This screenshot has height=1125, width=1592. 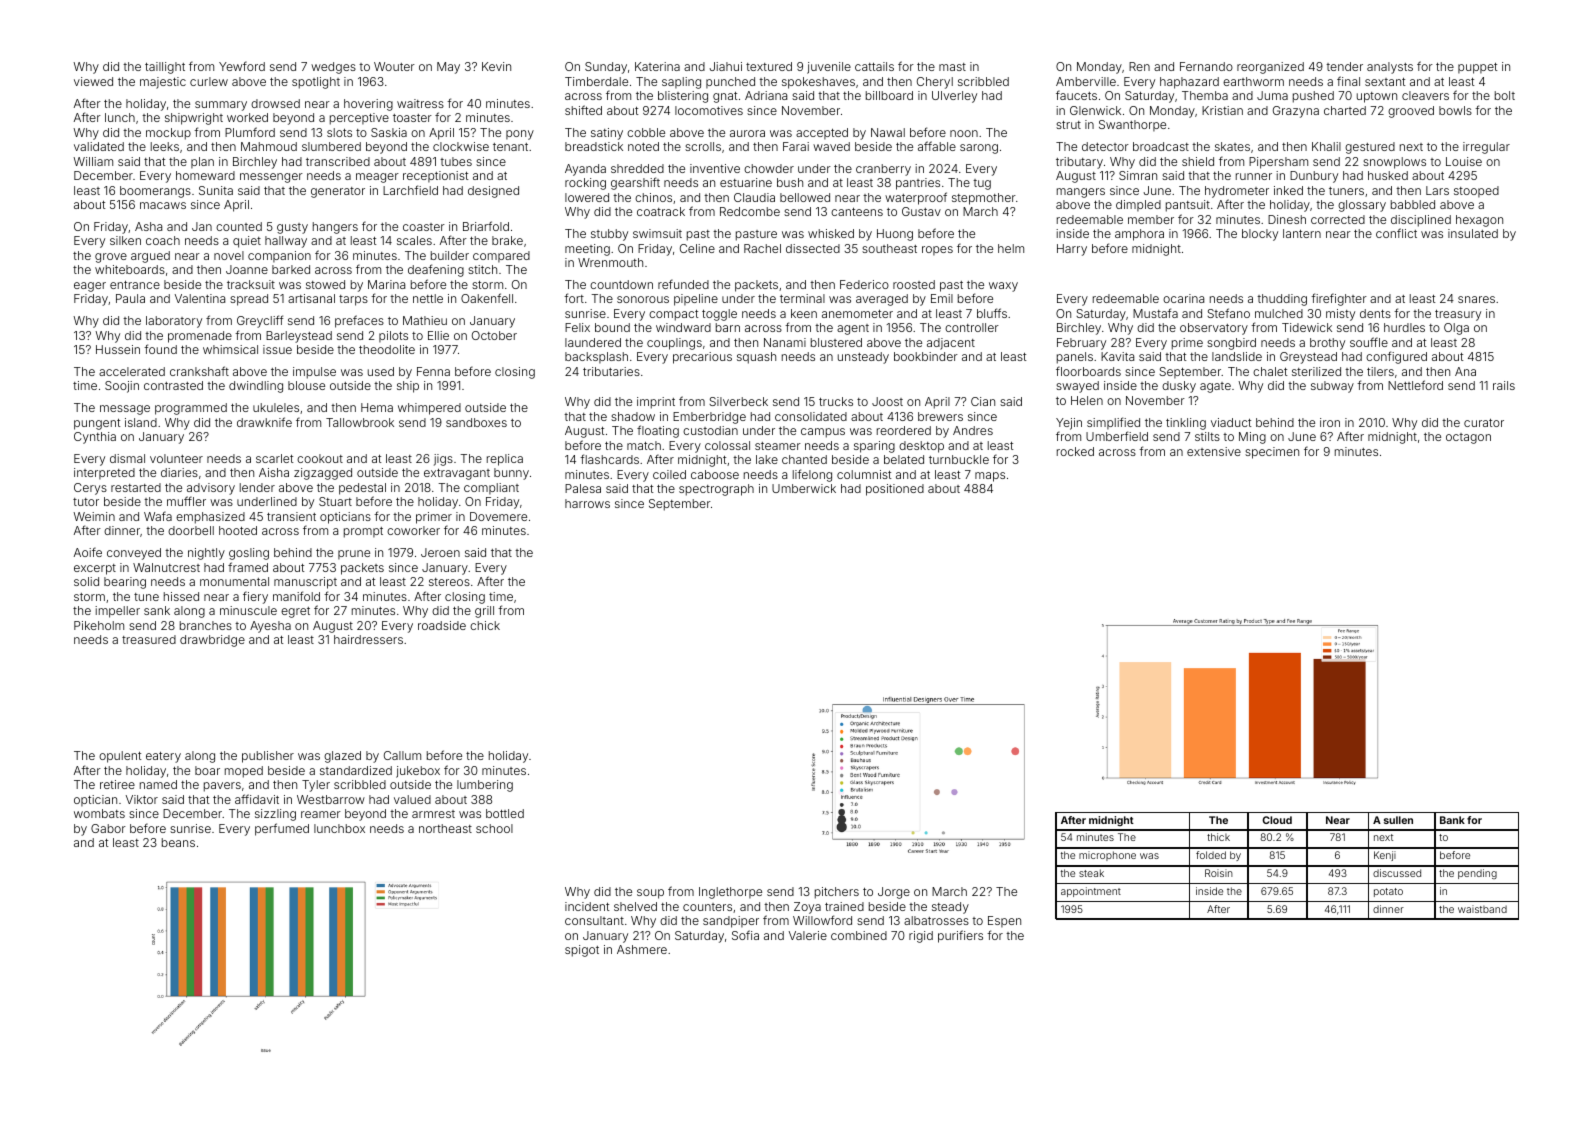 I want to click on meeting, so click(x=587, y=250).
